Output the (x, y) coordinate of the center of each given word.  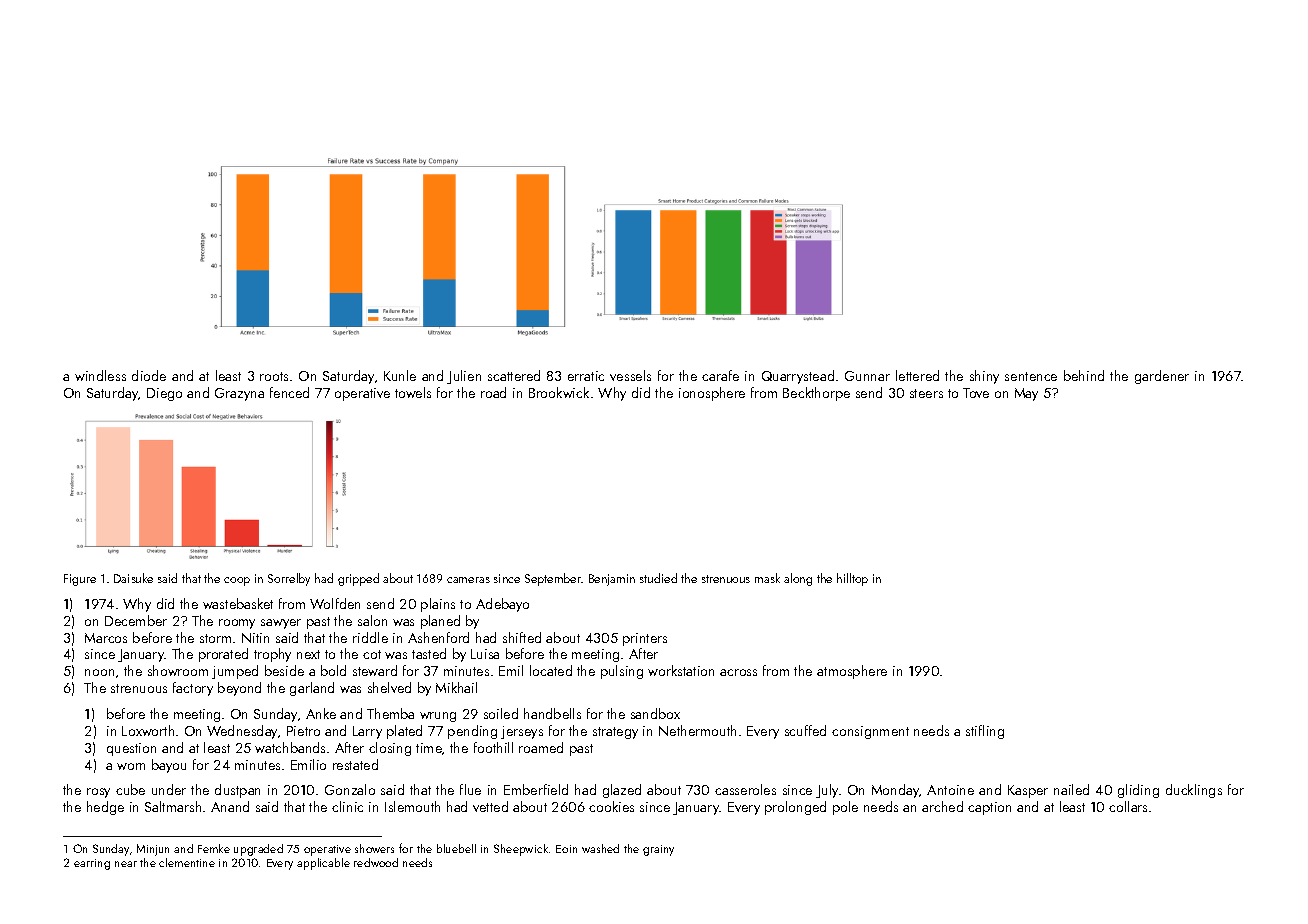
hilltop (852, 579)
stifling (985, 732)
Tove (976, 393)
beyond (239, 689)
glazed (622, 791)
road (493, 392)
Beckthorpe (816, 394)
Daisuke (133, 578)
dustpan (237, 791)
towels (413, 392)
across (738, 672)
